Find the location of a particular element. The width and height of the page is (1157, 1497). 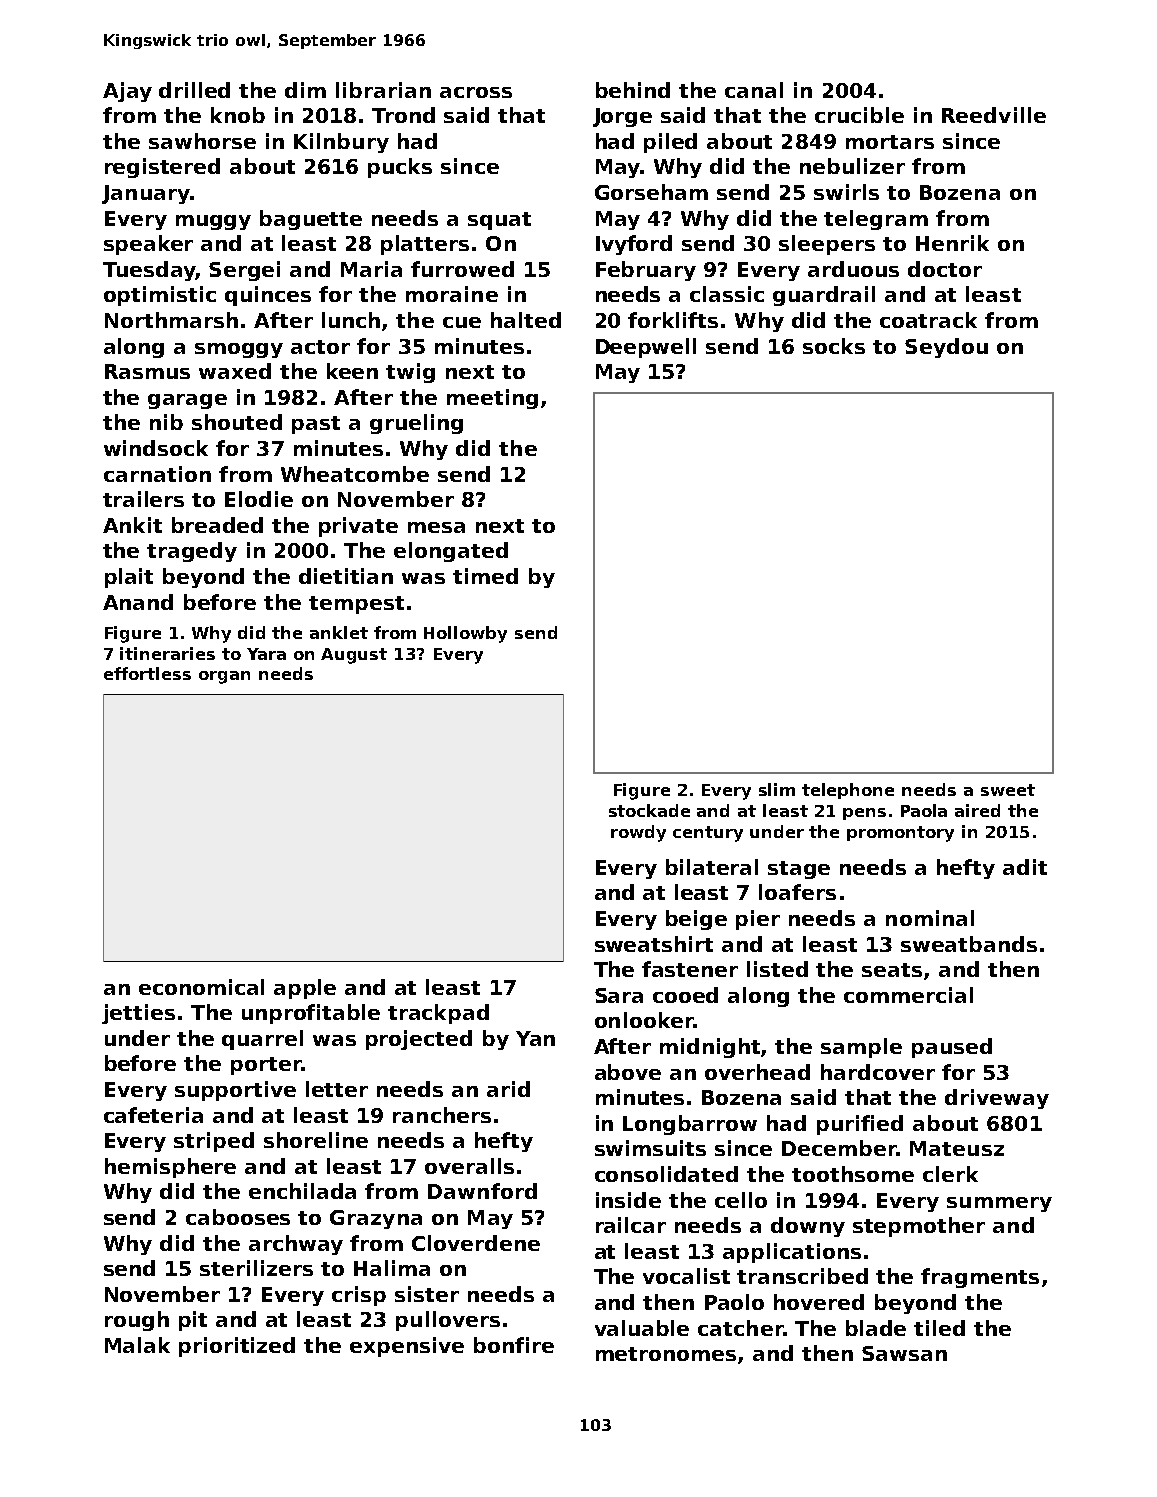

slim is located at coordinates (777, 789).
